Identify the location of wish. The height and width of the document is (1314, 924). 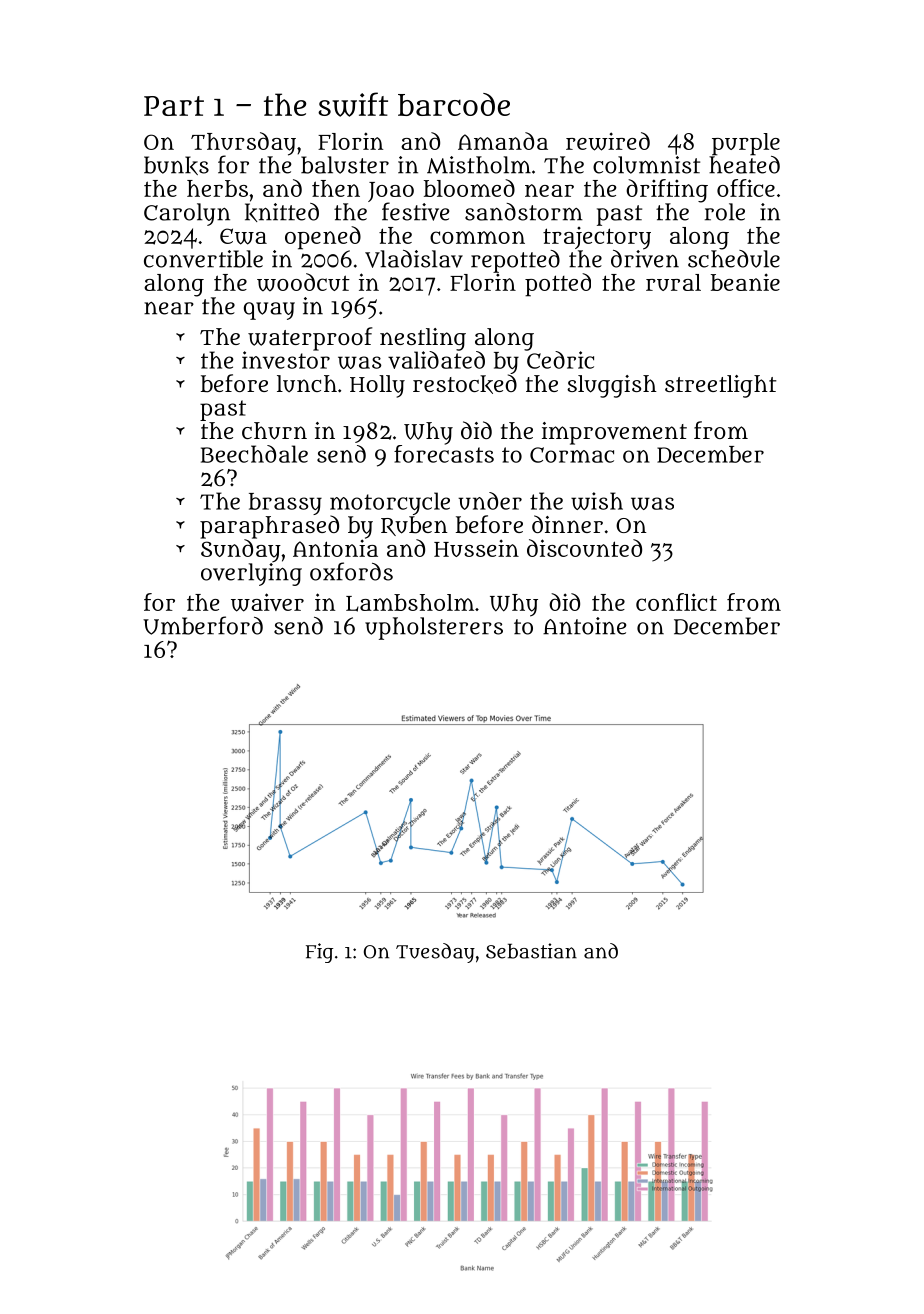
(597, 501).
